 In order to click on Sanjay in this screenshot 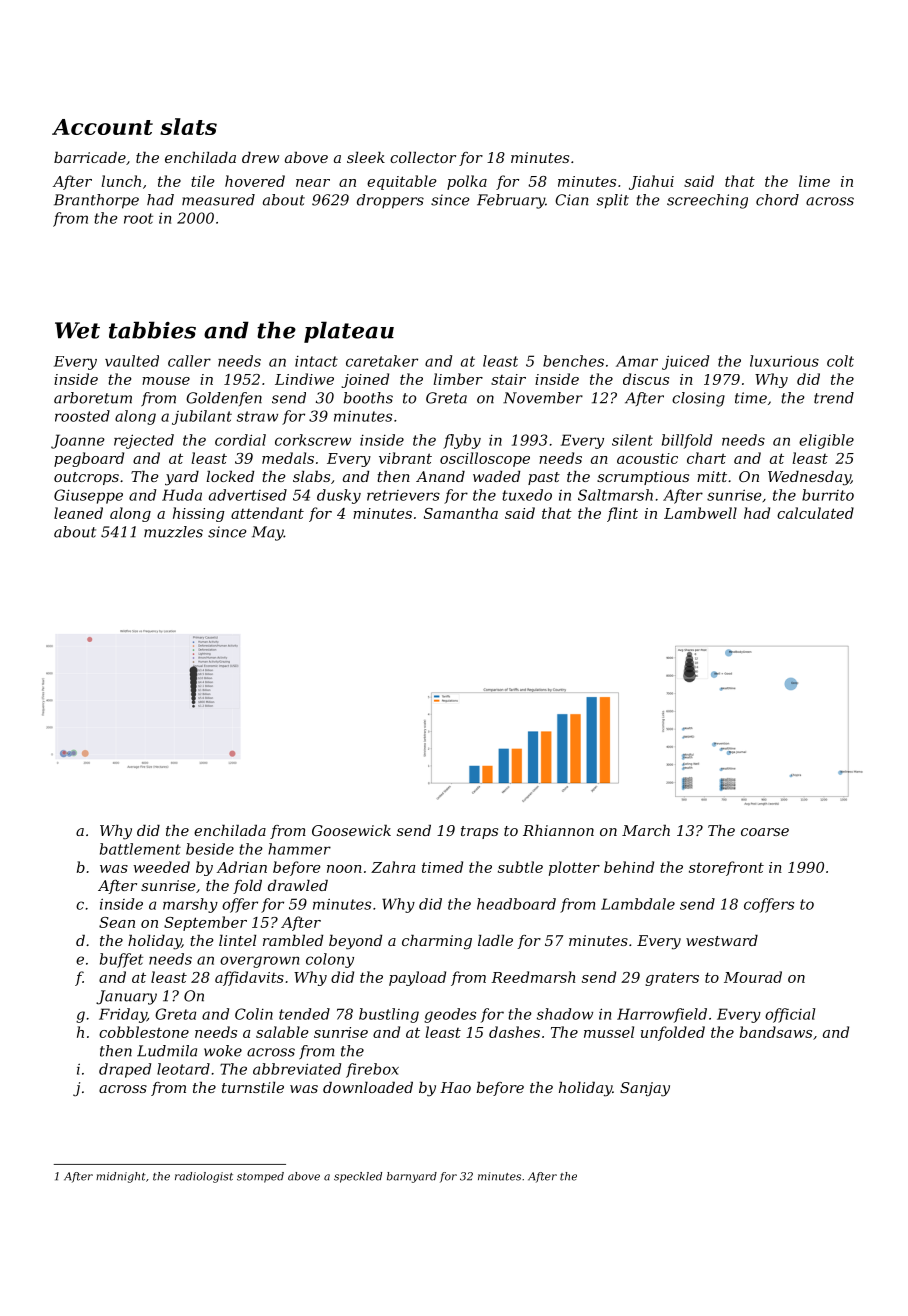, I will do `click(645, 1089)`.
